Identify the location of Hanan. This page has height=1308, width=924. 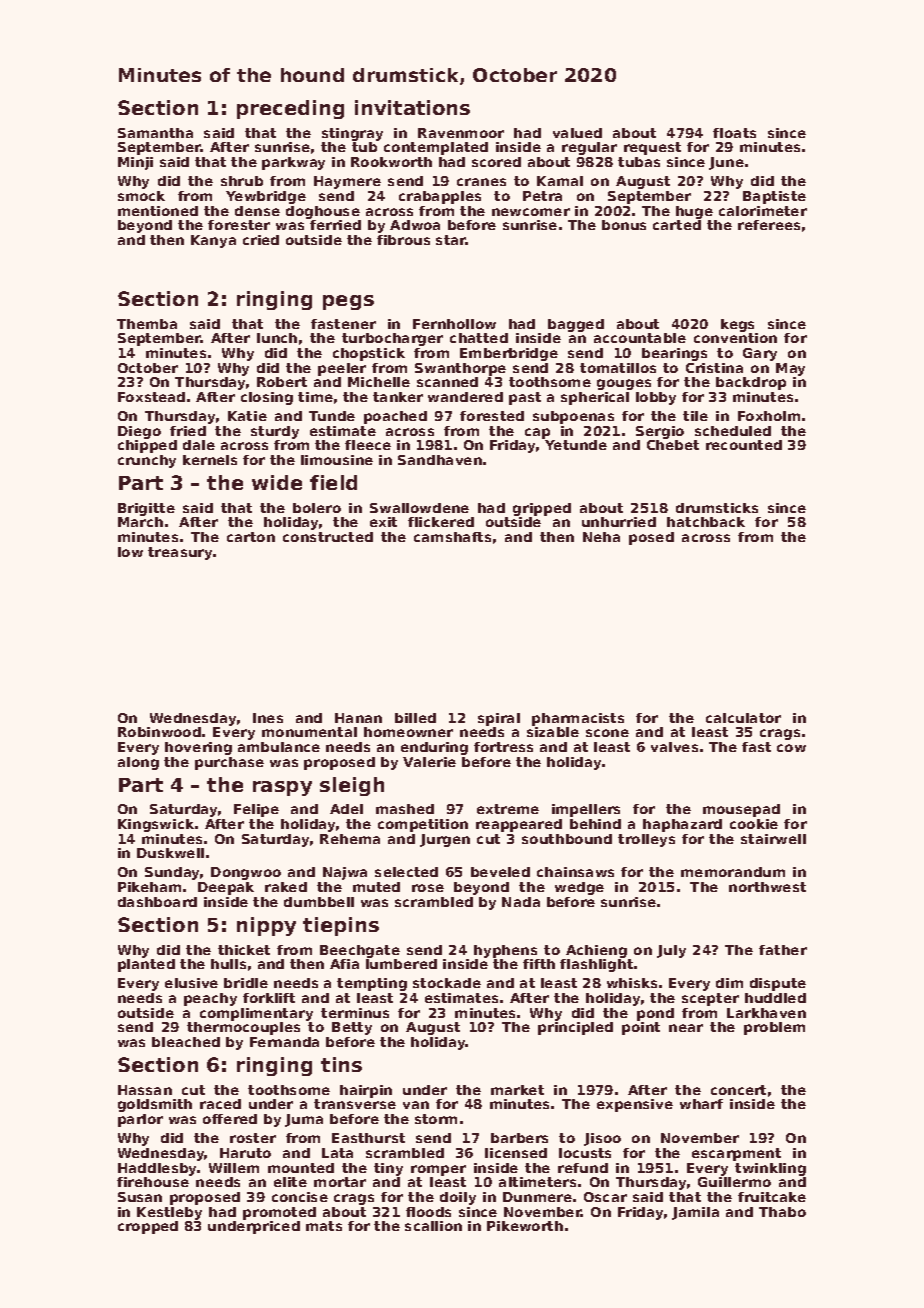
(358, 718).
